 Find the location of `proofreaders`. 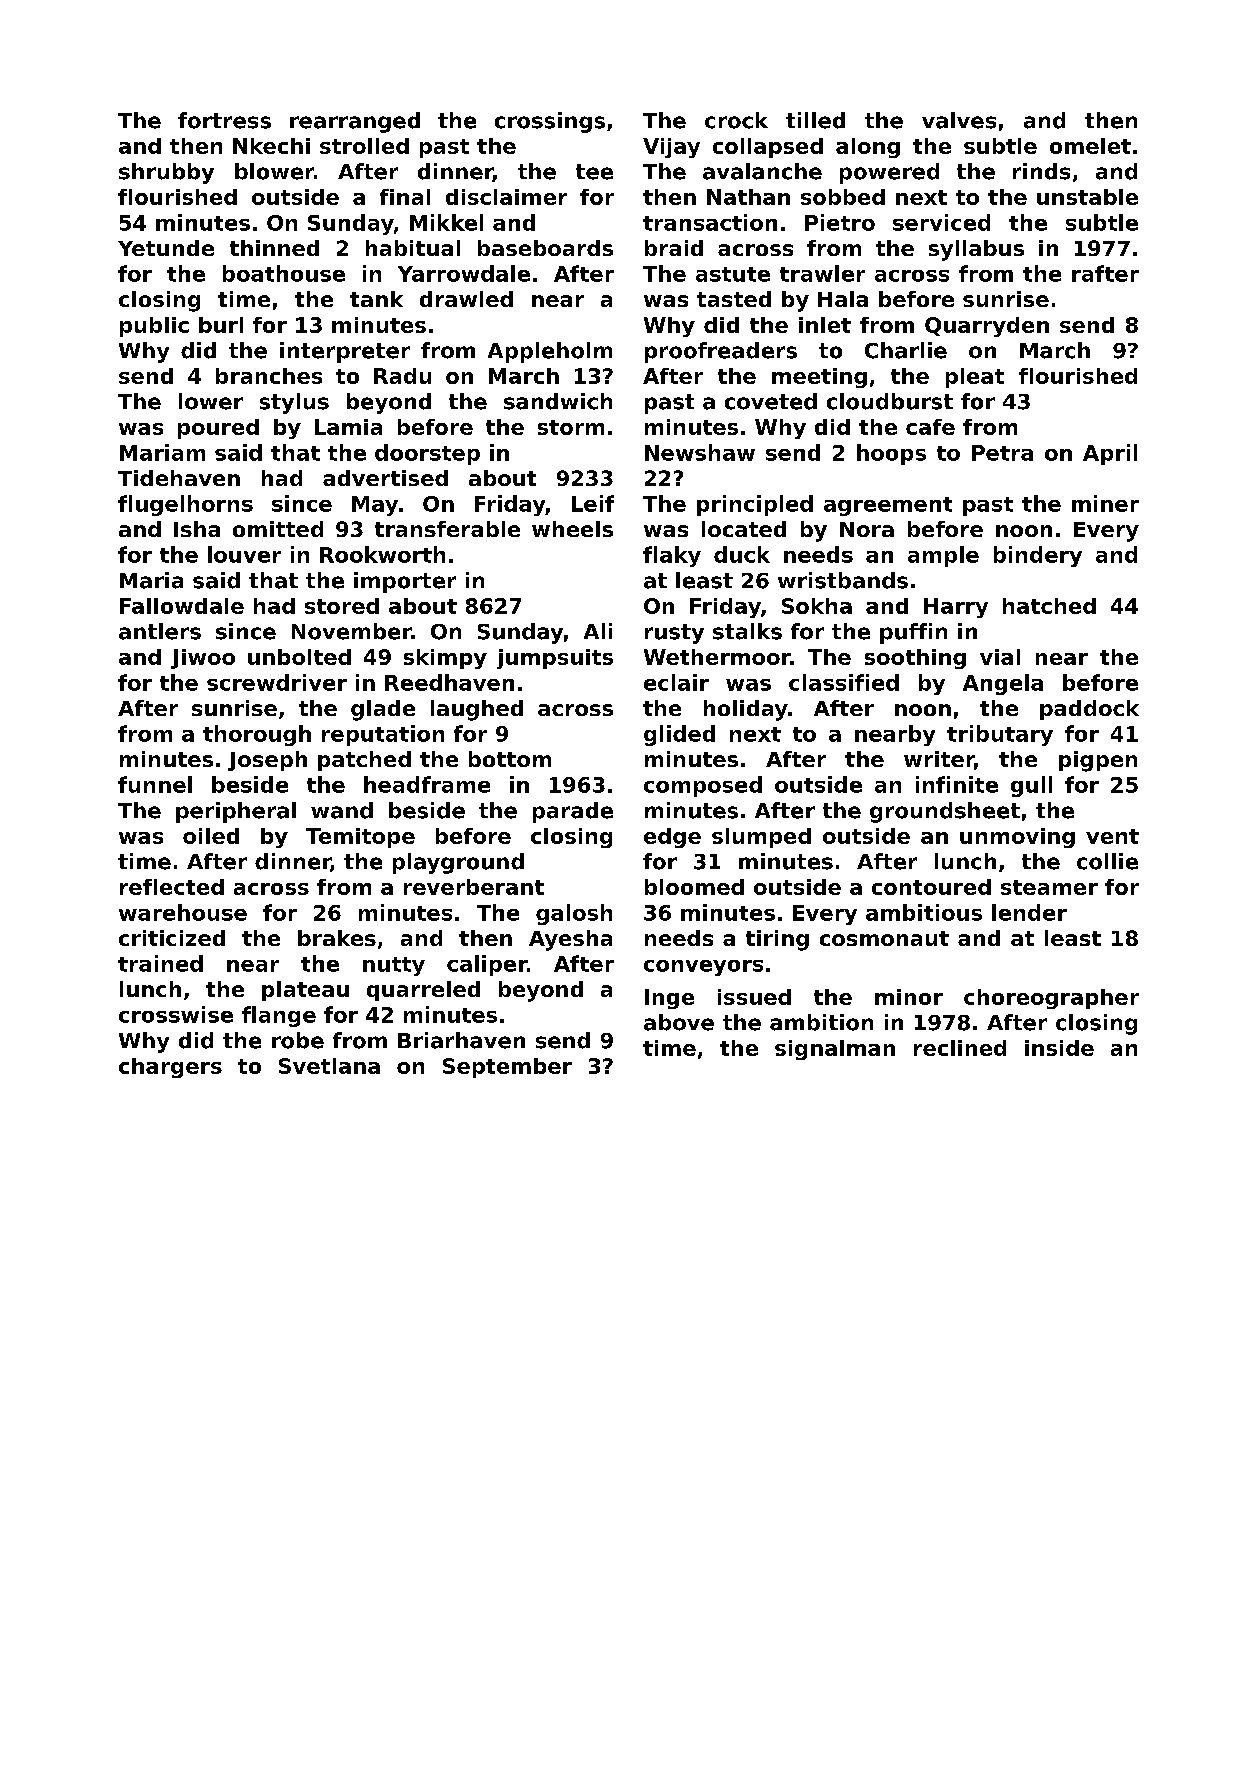

proofreaders is located at coordinates (721, 352).
